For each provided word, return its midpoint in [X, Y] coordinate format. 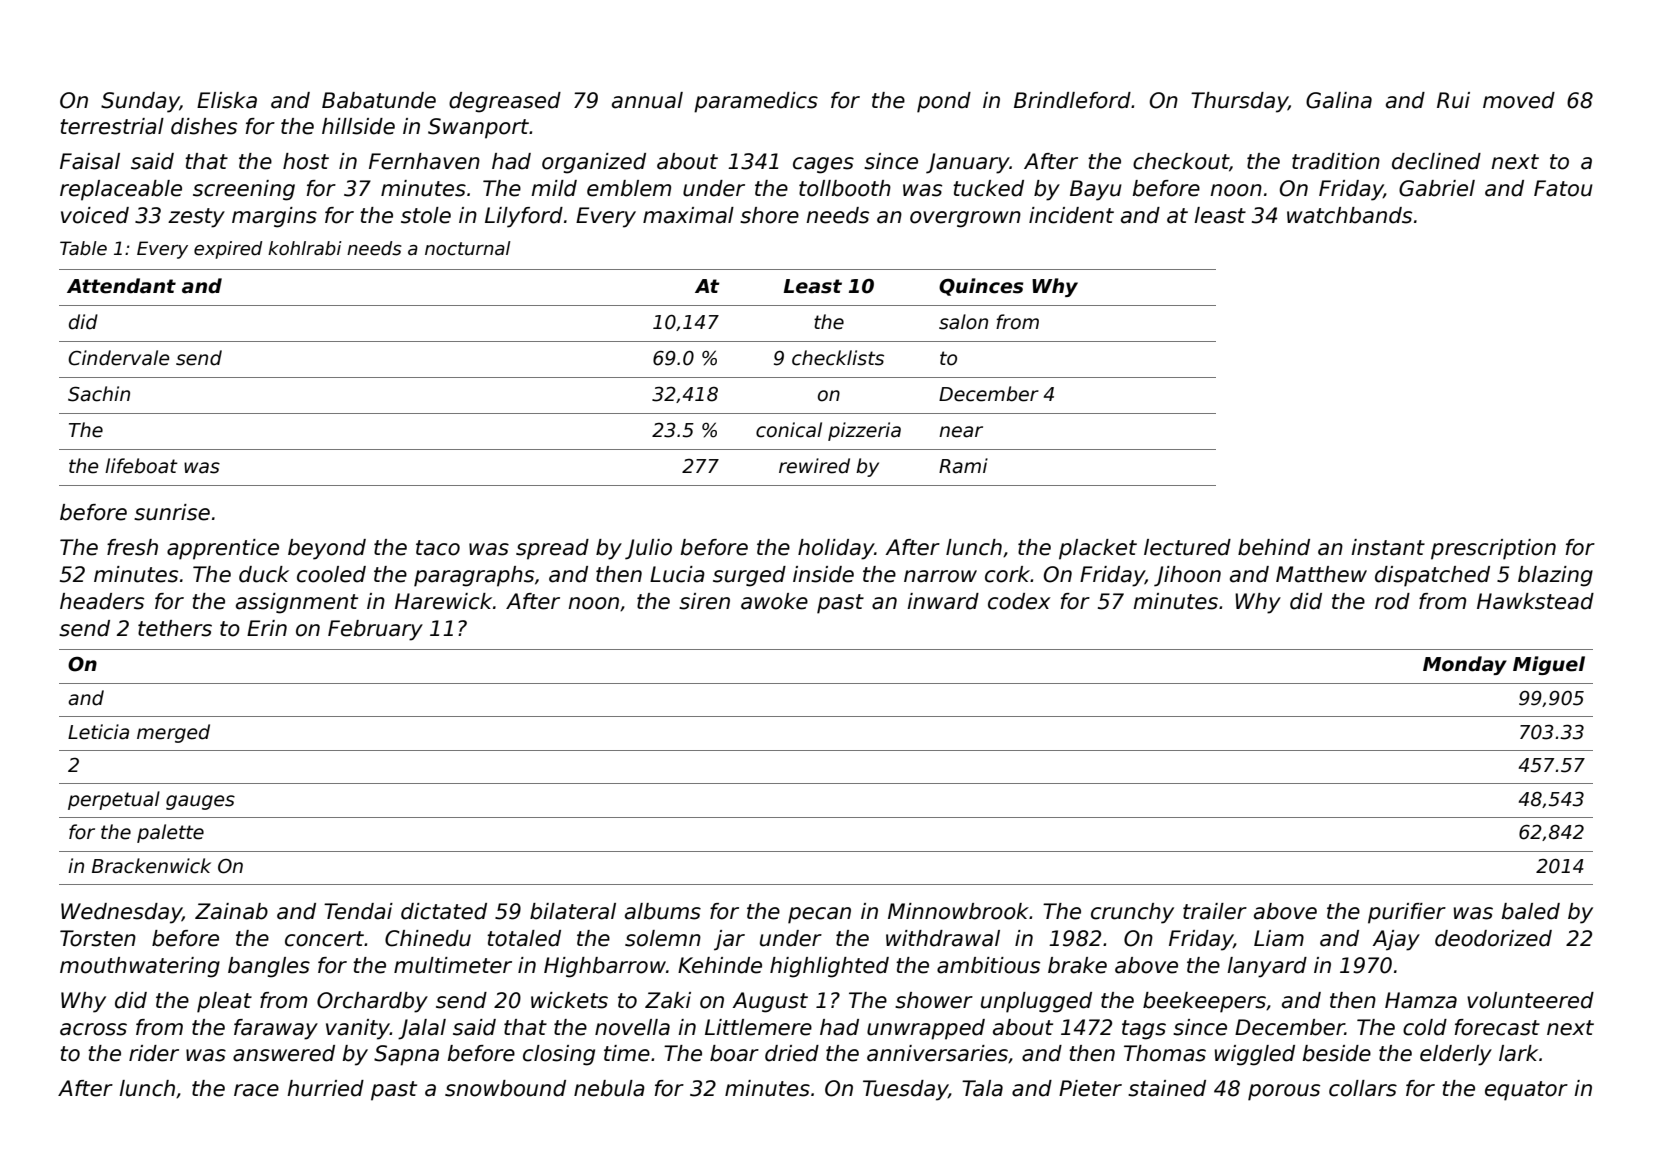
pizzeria [864, 431]
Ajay [1396, 940]
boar [734, 1053]
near [961, 432]
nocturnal [468, 248]
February [375, 630]
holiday [836, 549]
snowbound [505, 1088]
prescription [1493, 549]
